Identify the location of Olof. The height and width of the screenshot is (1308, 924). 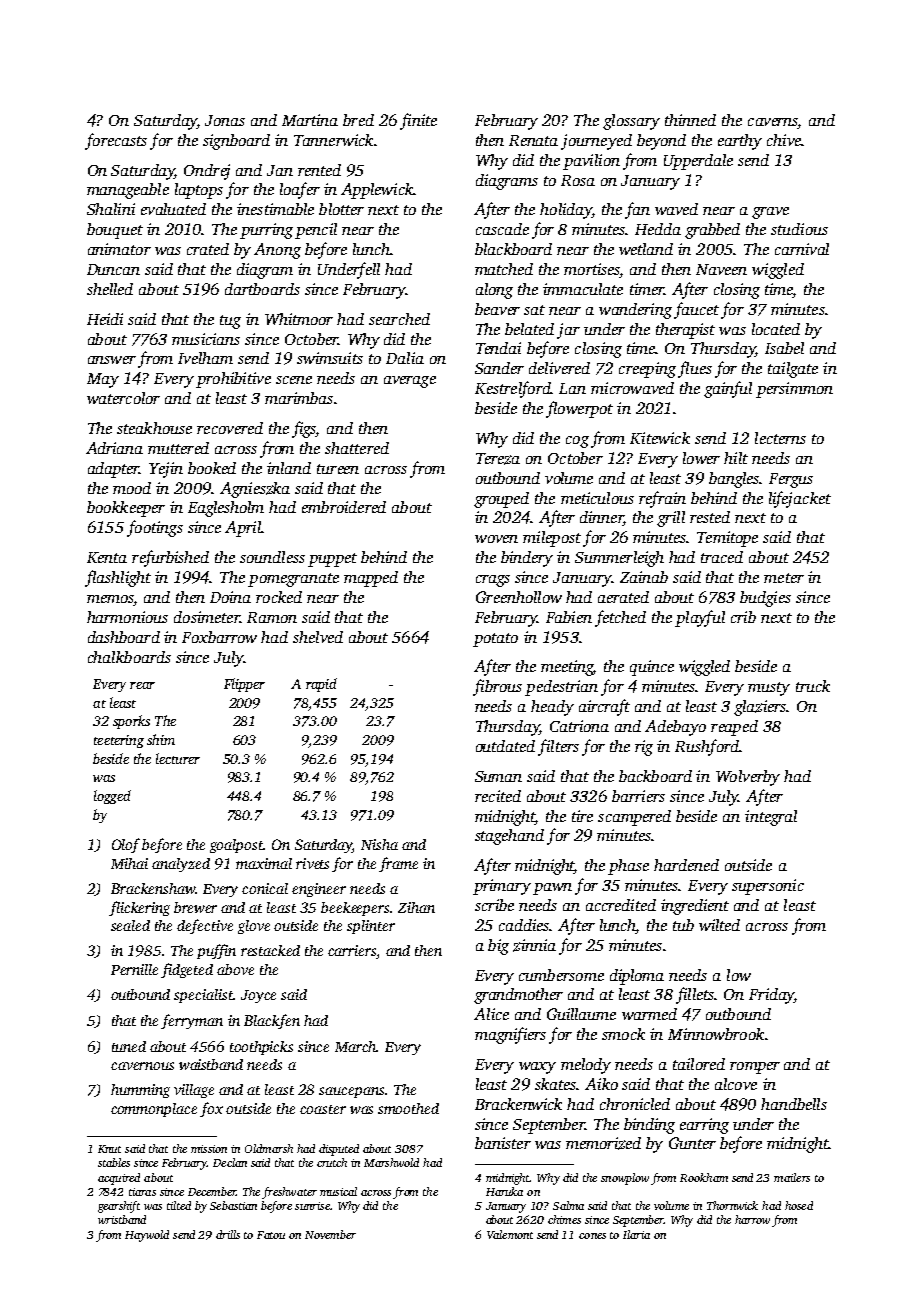
(126, 845).
